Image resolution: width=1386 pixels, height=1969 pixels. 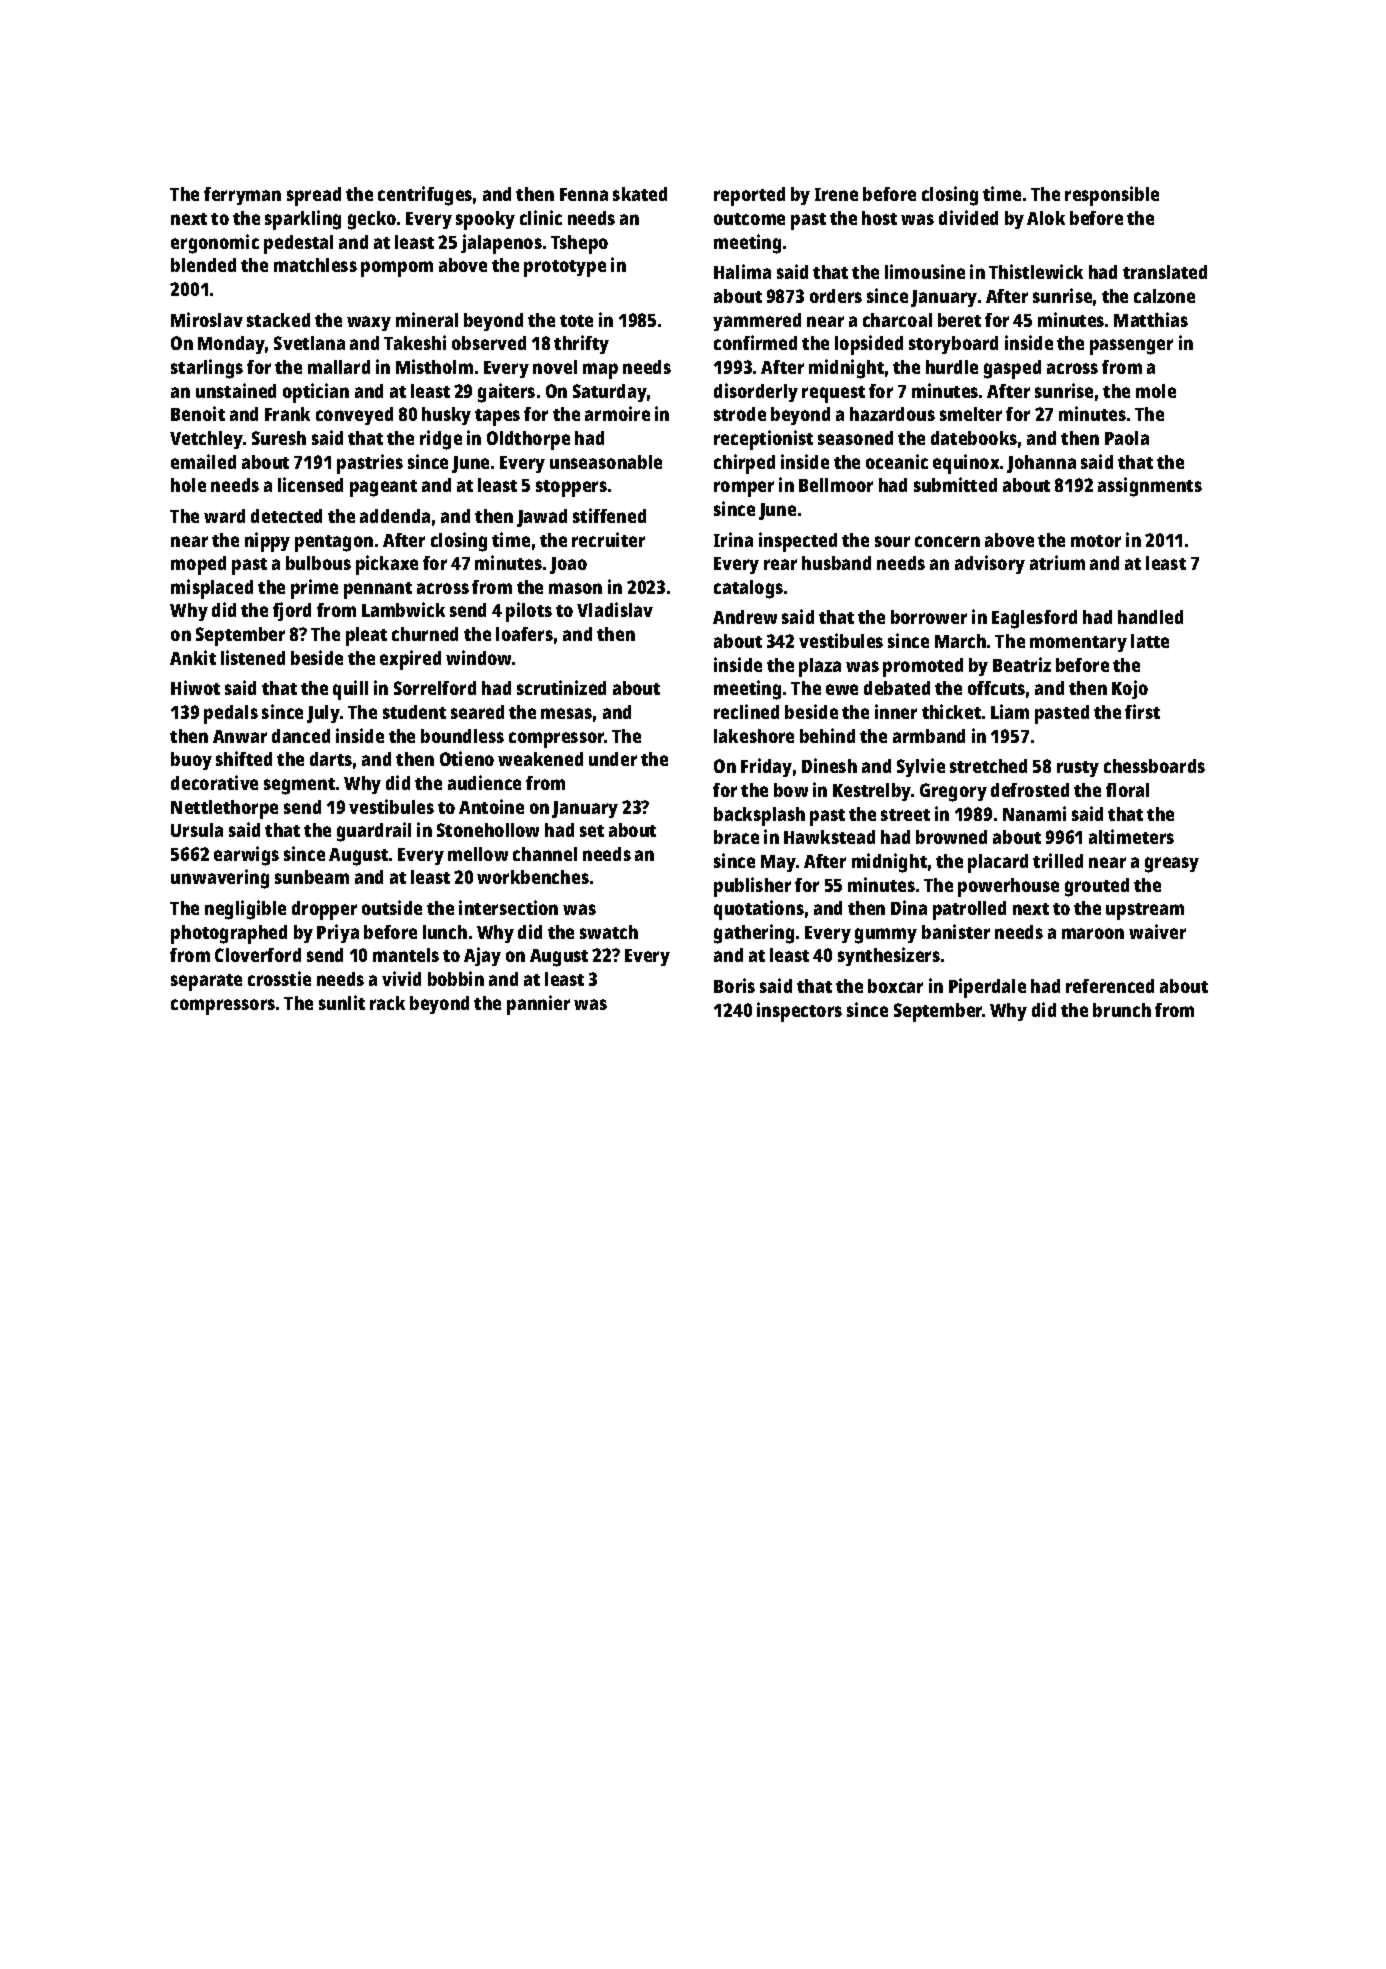 I want to click on responsible, so click(x=1112, y=196).
